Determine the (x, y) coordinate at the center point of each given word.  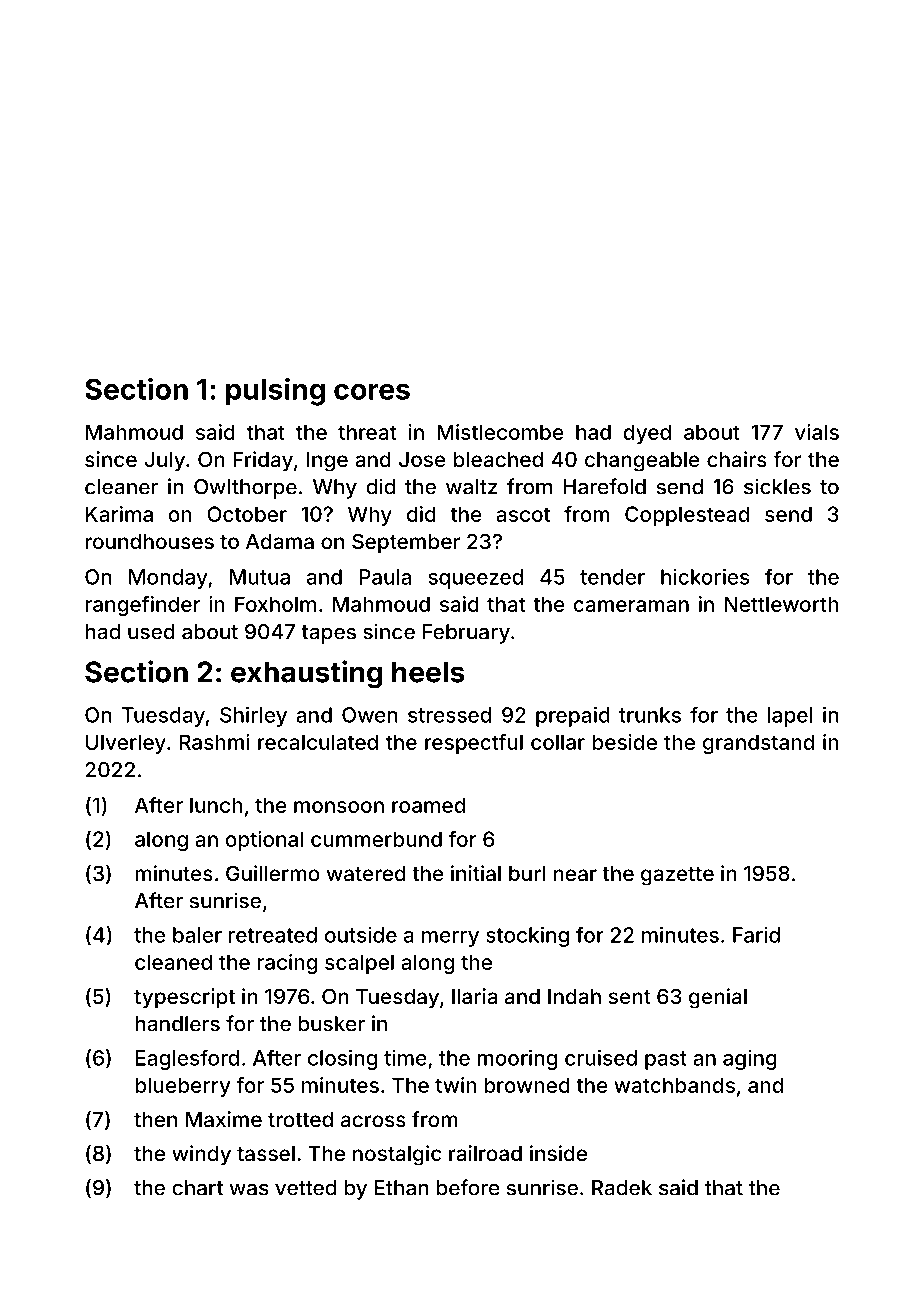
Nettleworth (781, 604)
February (466, 634)
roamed (428, 805)
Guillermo (273, 873)
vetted (305, 1188)
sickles (777, 486)
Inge (327, 462)
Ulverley (126, 744)
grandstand (758, 744)
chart (197, 1188)
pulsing (275, 391)
